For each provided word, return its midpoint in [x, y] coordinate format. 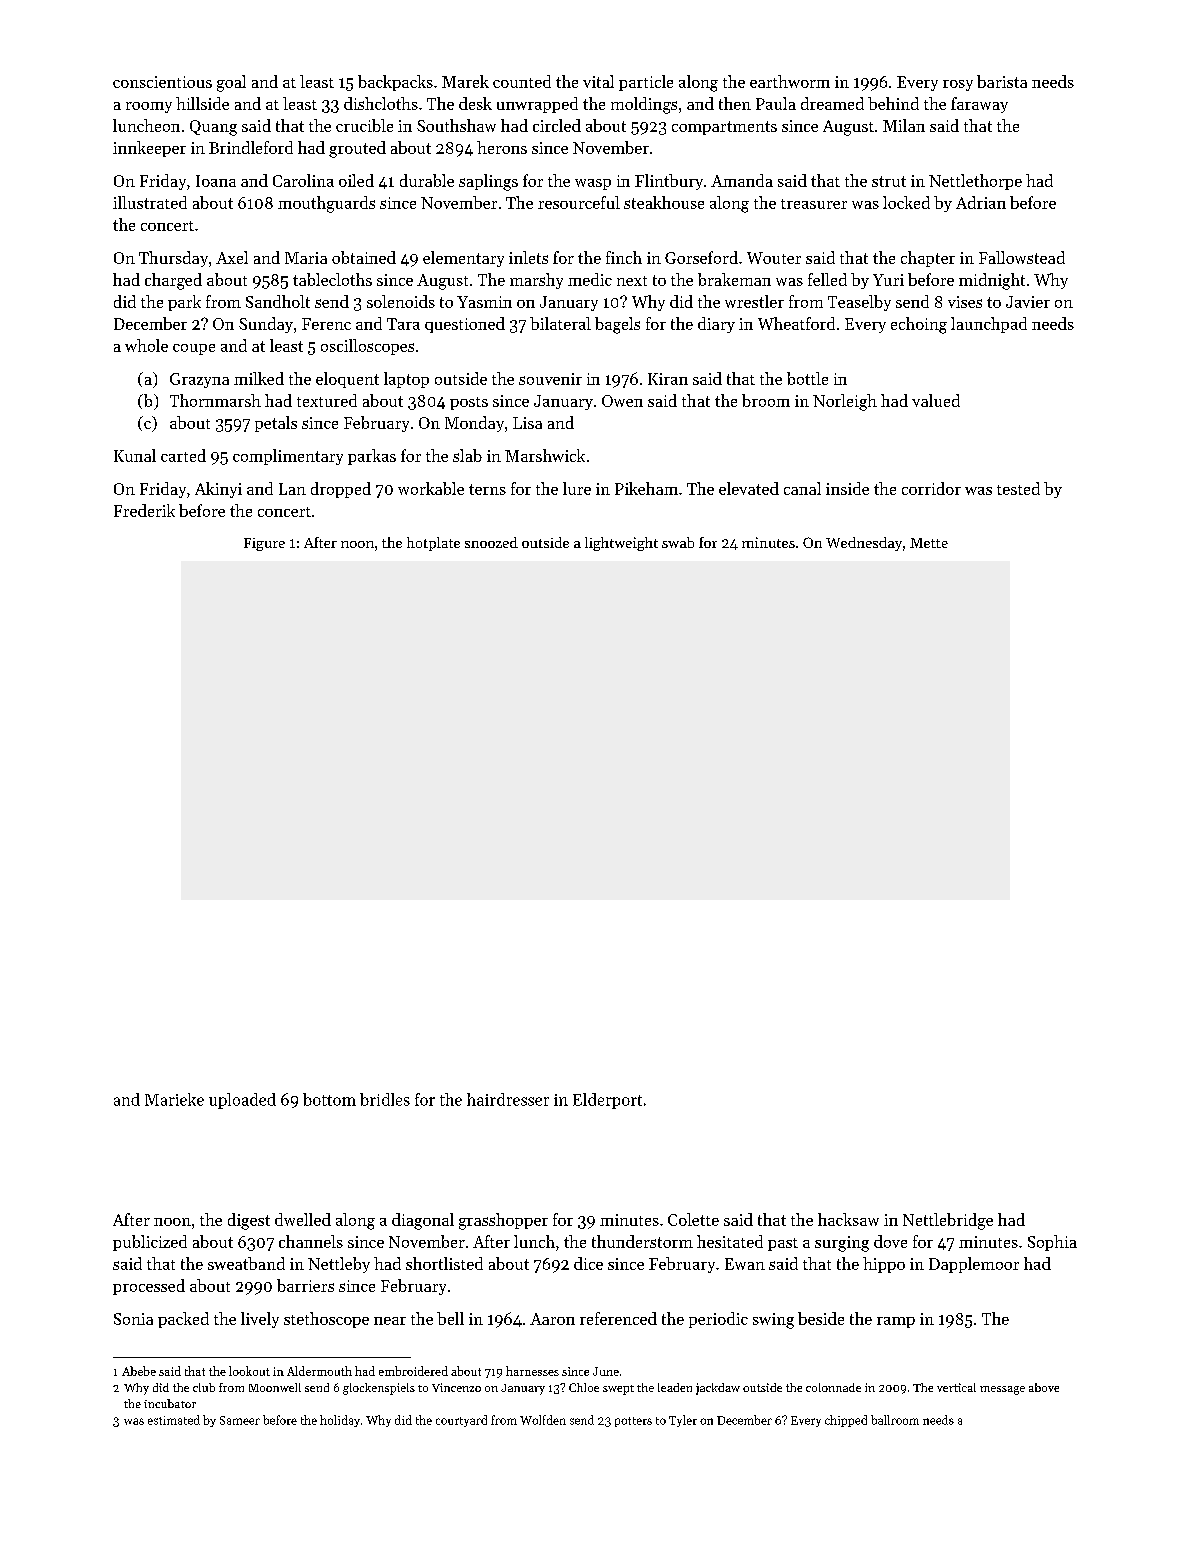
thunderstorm [642, 1241]
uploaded [242, 1101]
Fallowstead [1022, 257]
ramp [896, 1322]
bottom [329, 1099]
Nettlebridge [948, 1221]
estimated [174, 1420]
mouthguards [326, 204]
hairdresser [508, 1099]
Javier [1028, 302]
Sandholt [278, 301]
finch [624, 257]
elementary [463, 259]
